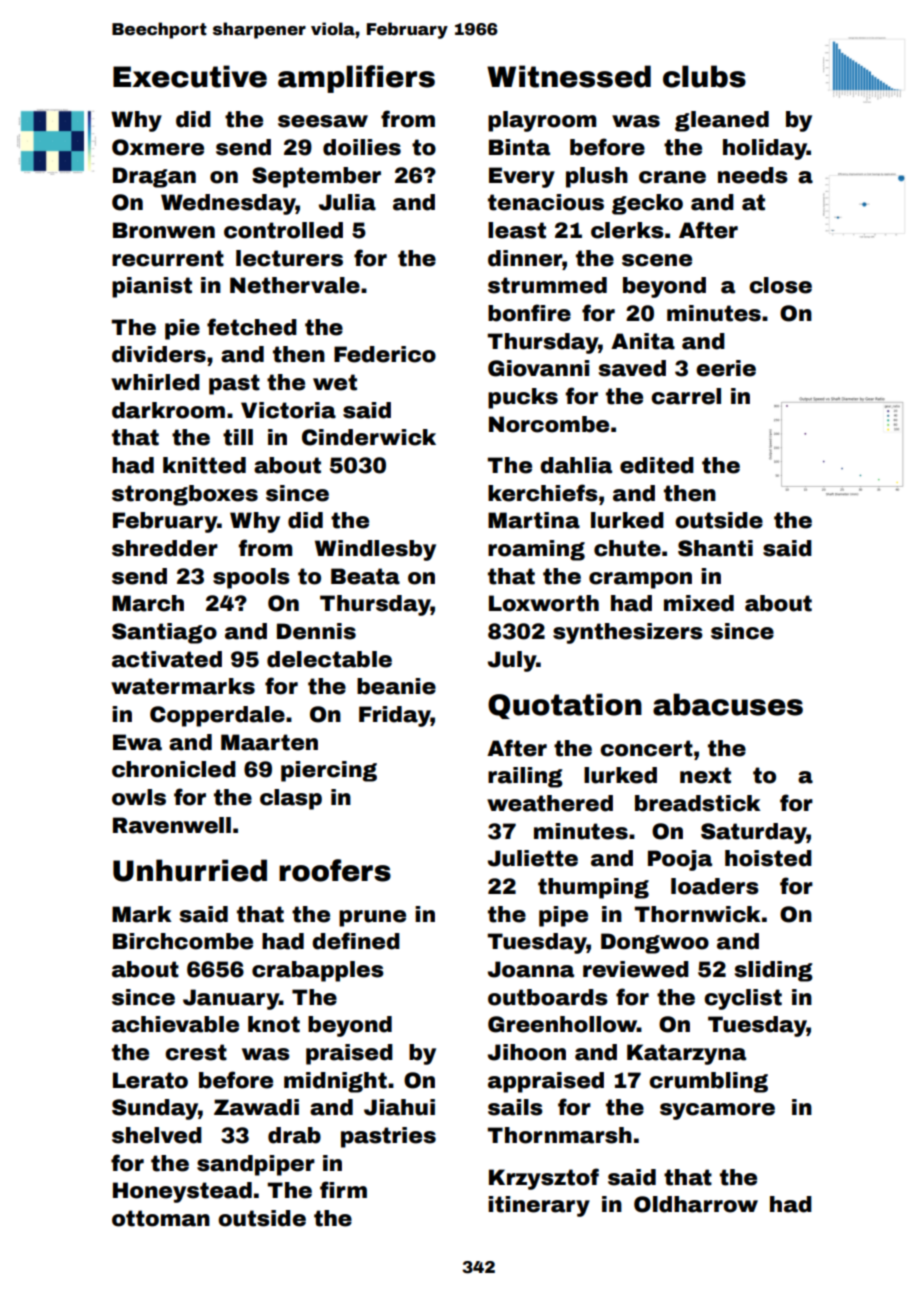  I want to click on loaders, so click(715, 886).
